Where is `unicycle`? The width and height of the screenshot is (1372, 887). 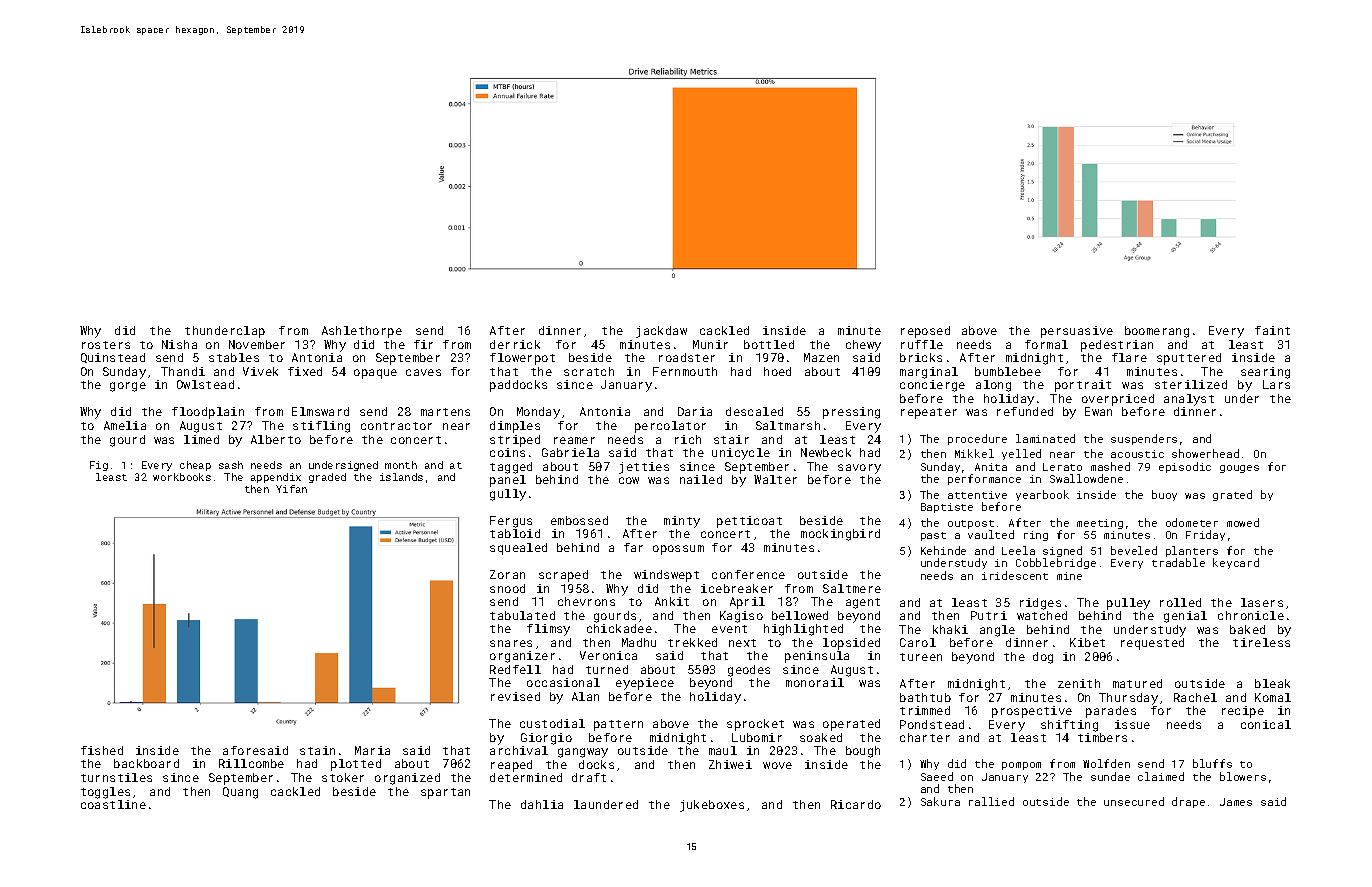 unicycle is located at coordinates (741, 454).
